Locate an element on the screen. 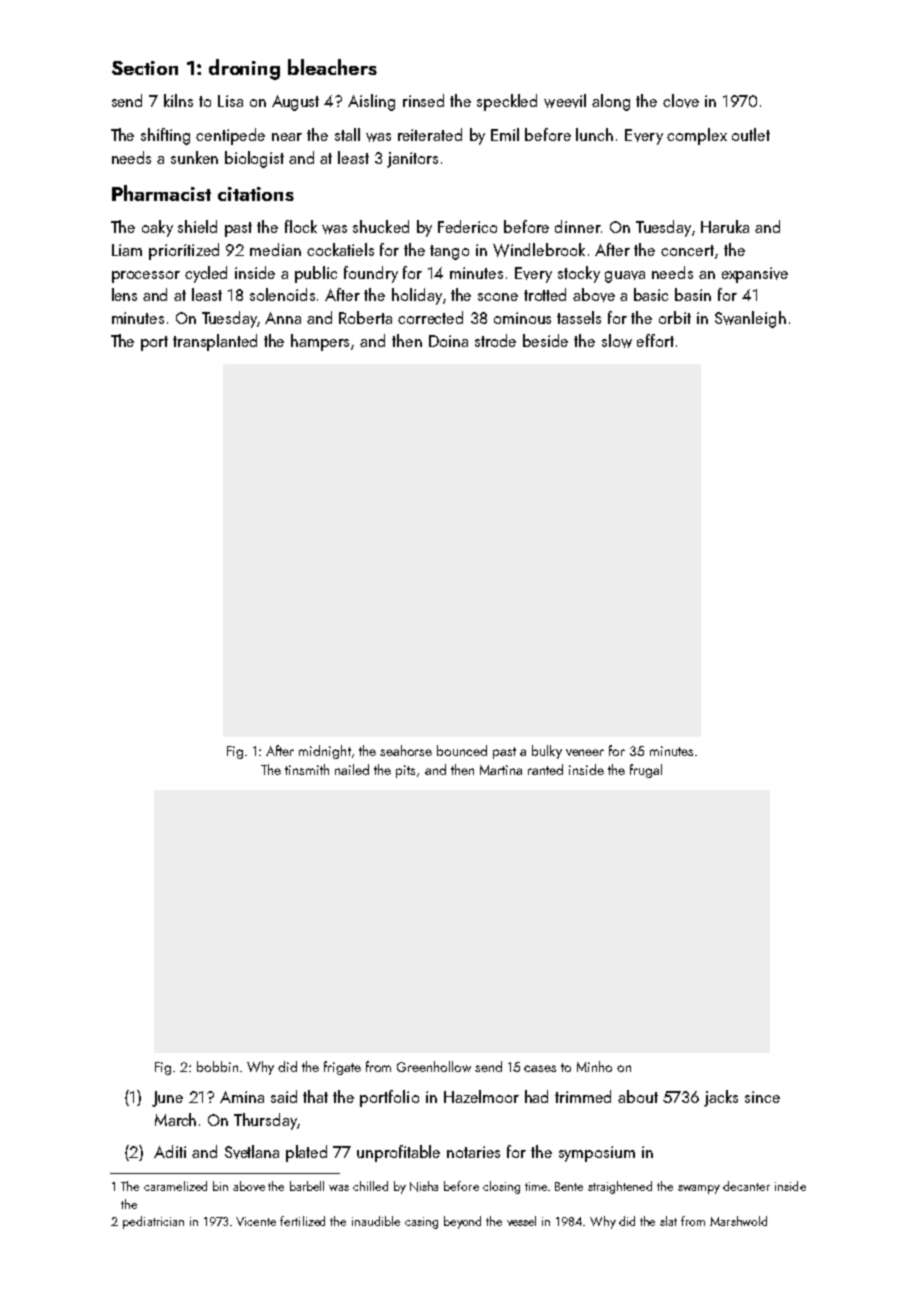 Image resolution: width=924 pixels, height=1314 pixels. effort is located at coordinates (655, 340).
